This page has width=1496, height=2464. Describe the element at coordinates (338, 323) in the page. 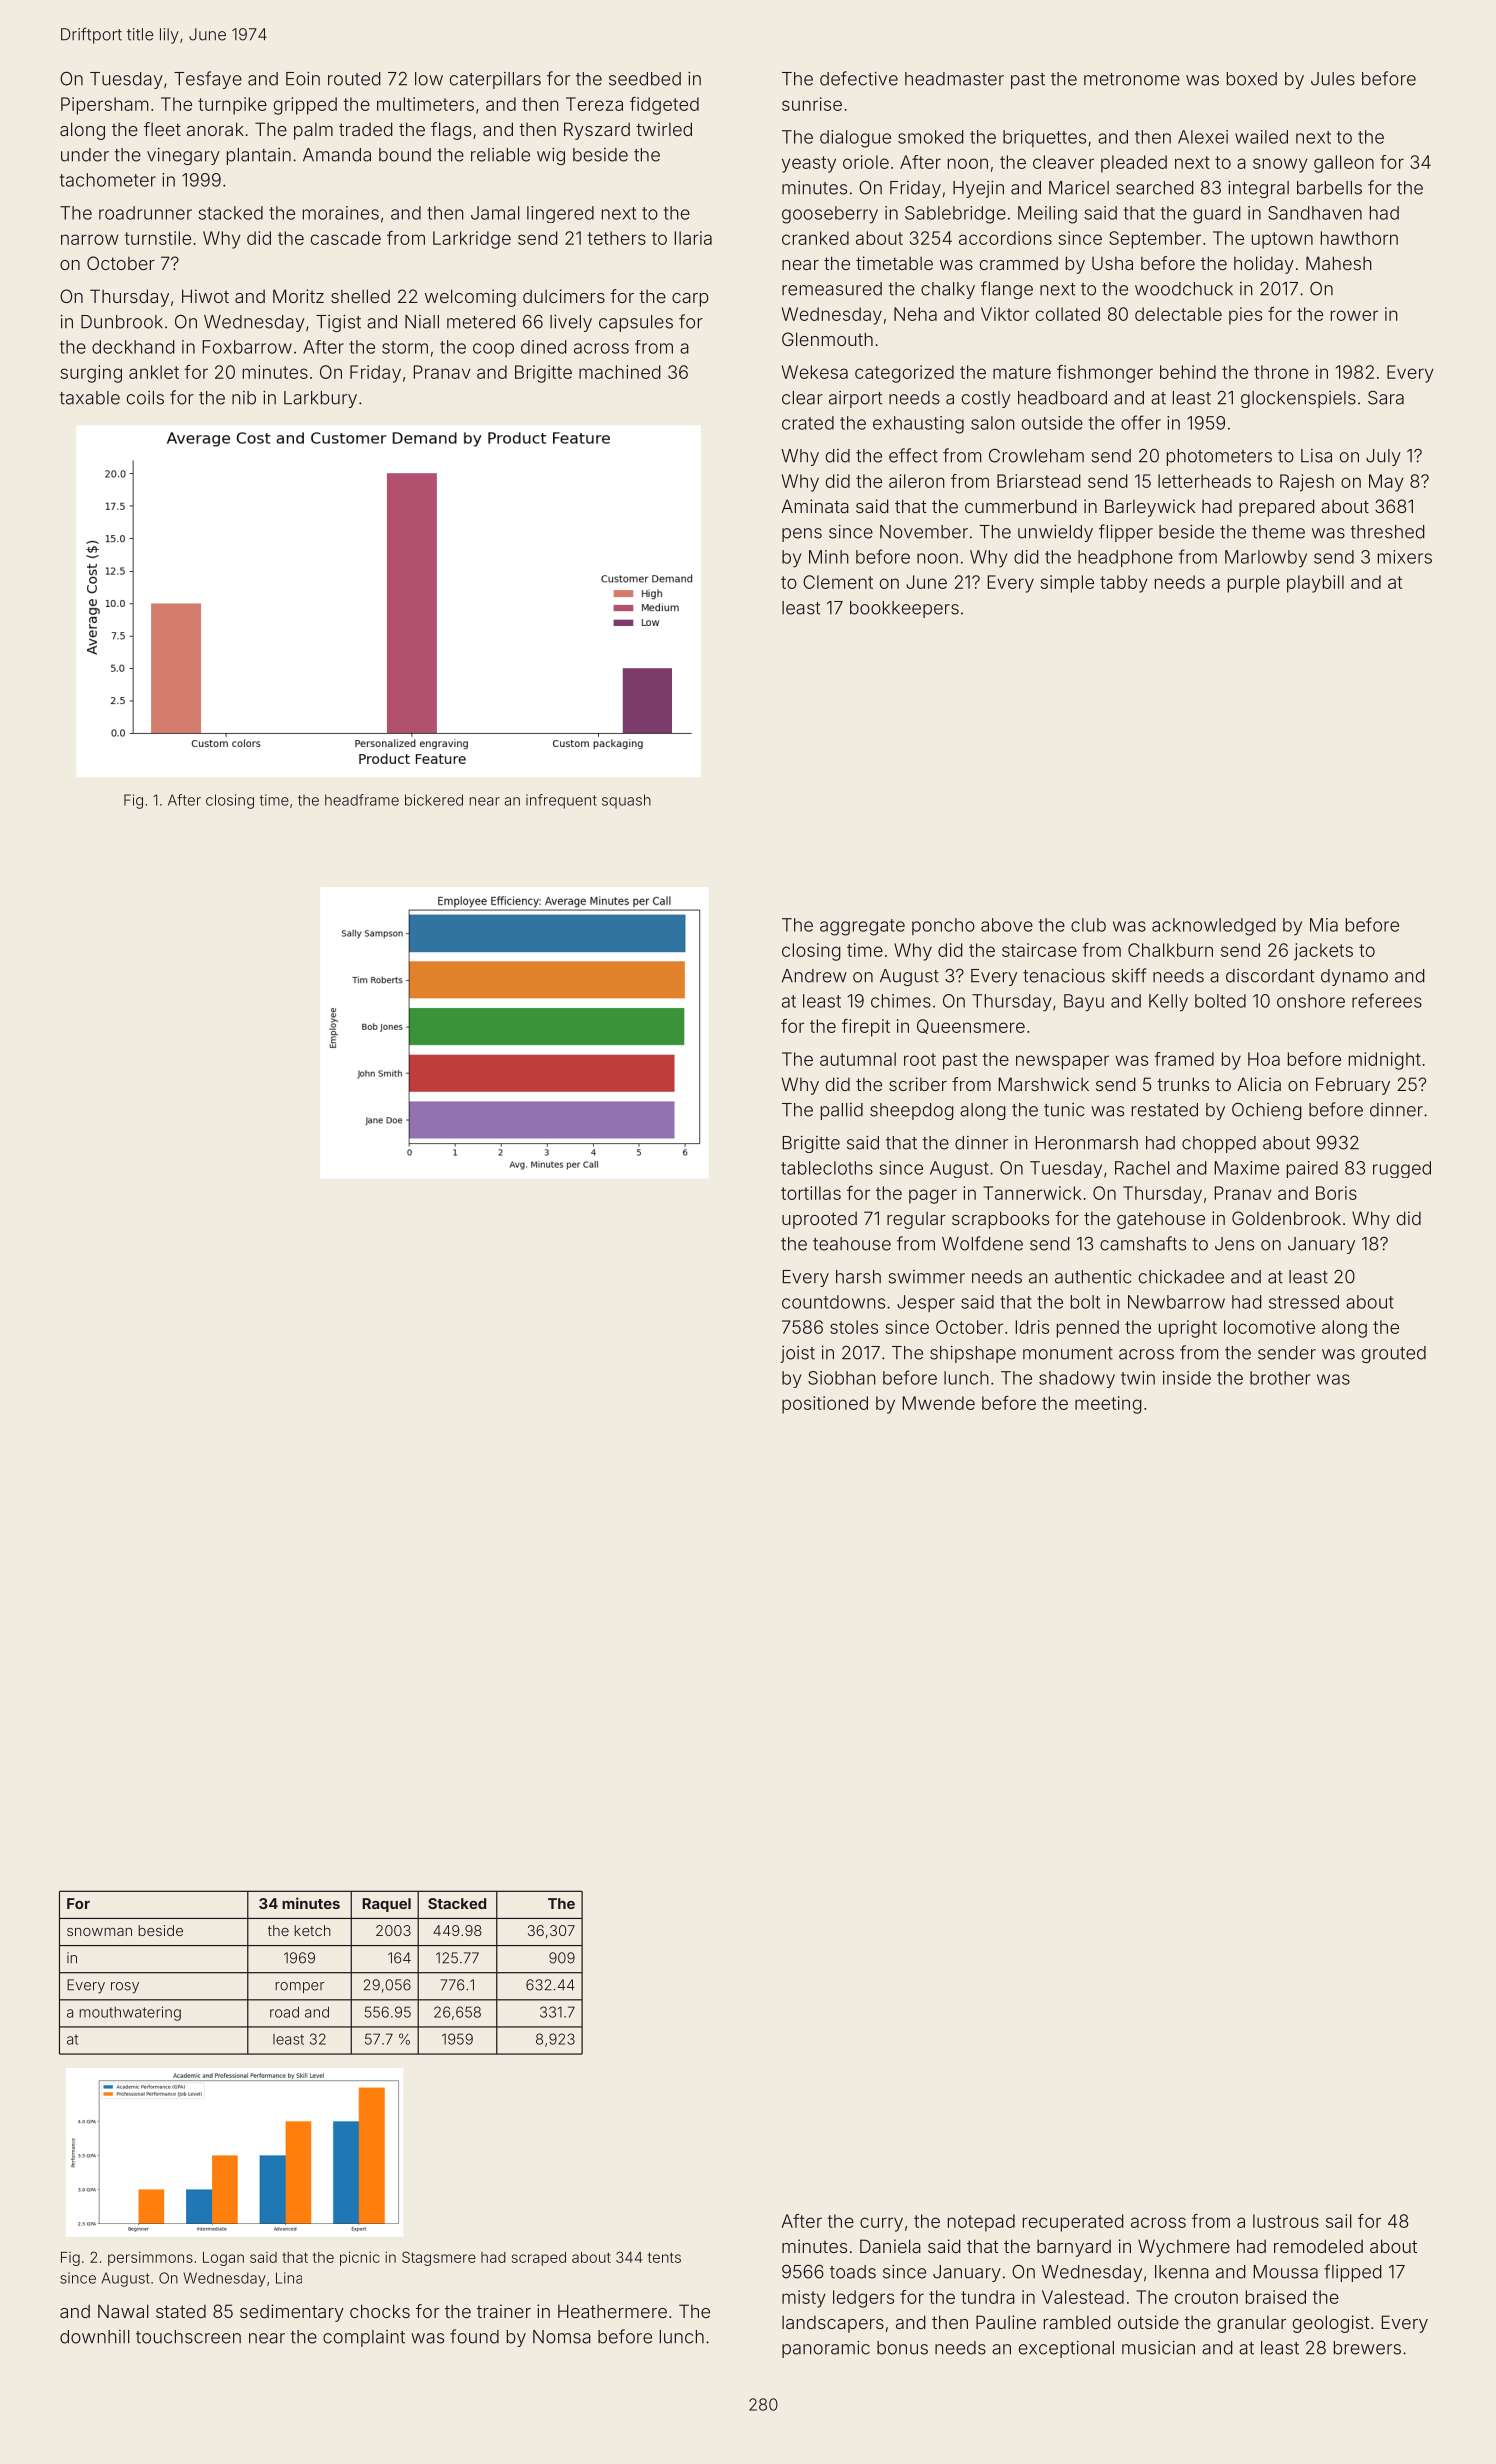

I see `Tigist` at that location.
